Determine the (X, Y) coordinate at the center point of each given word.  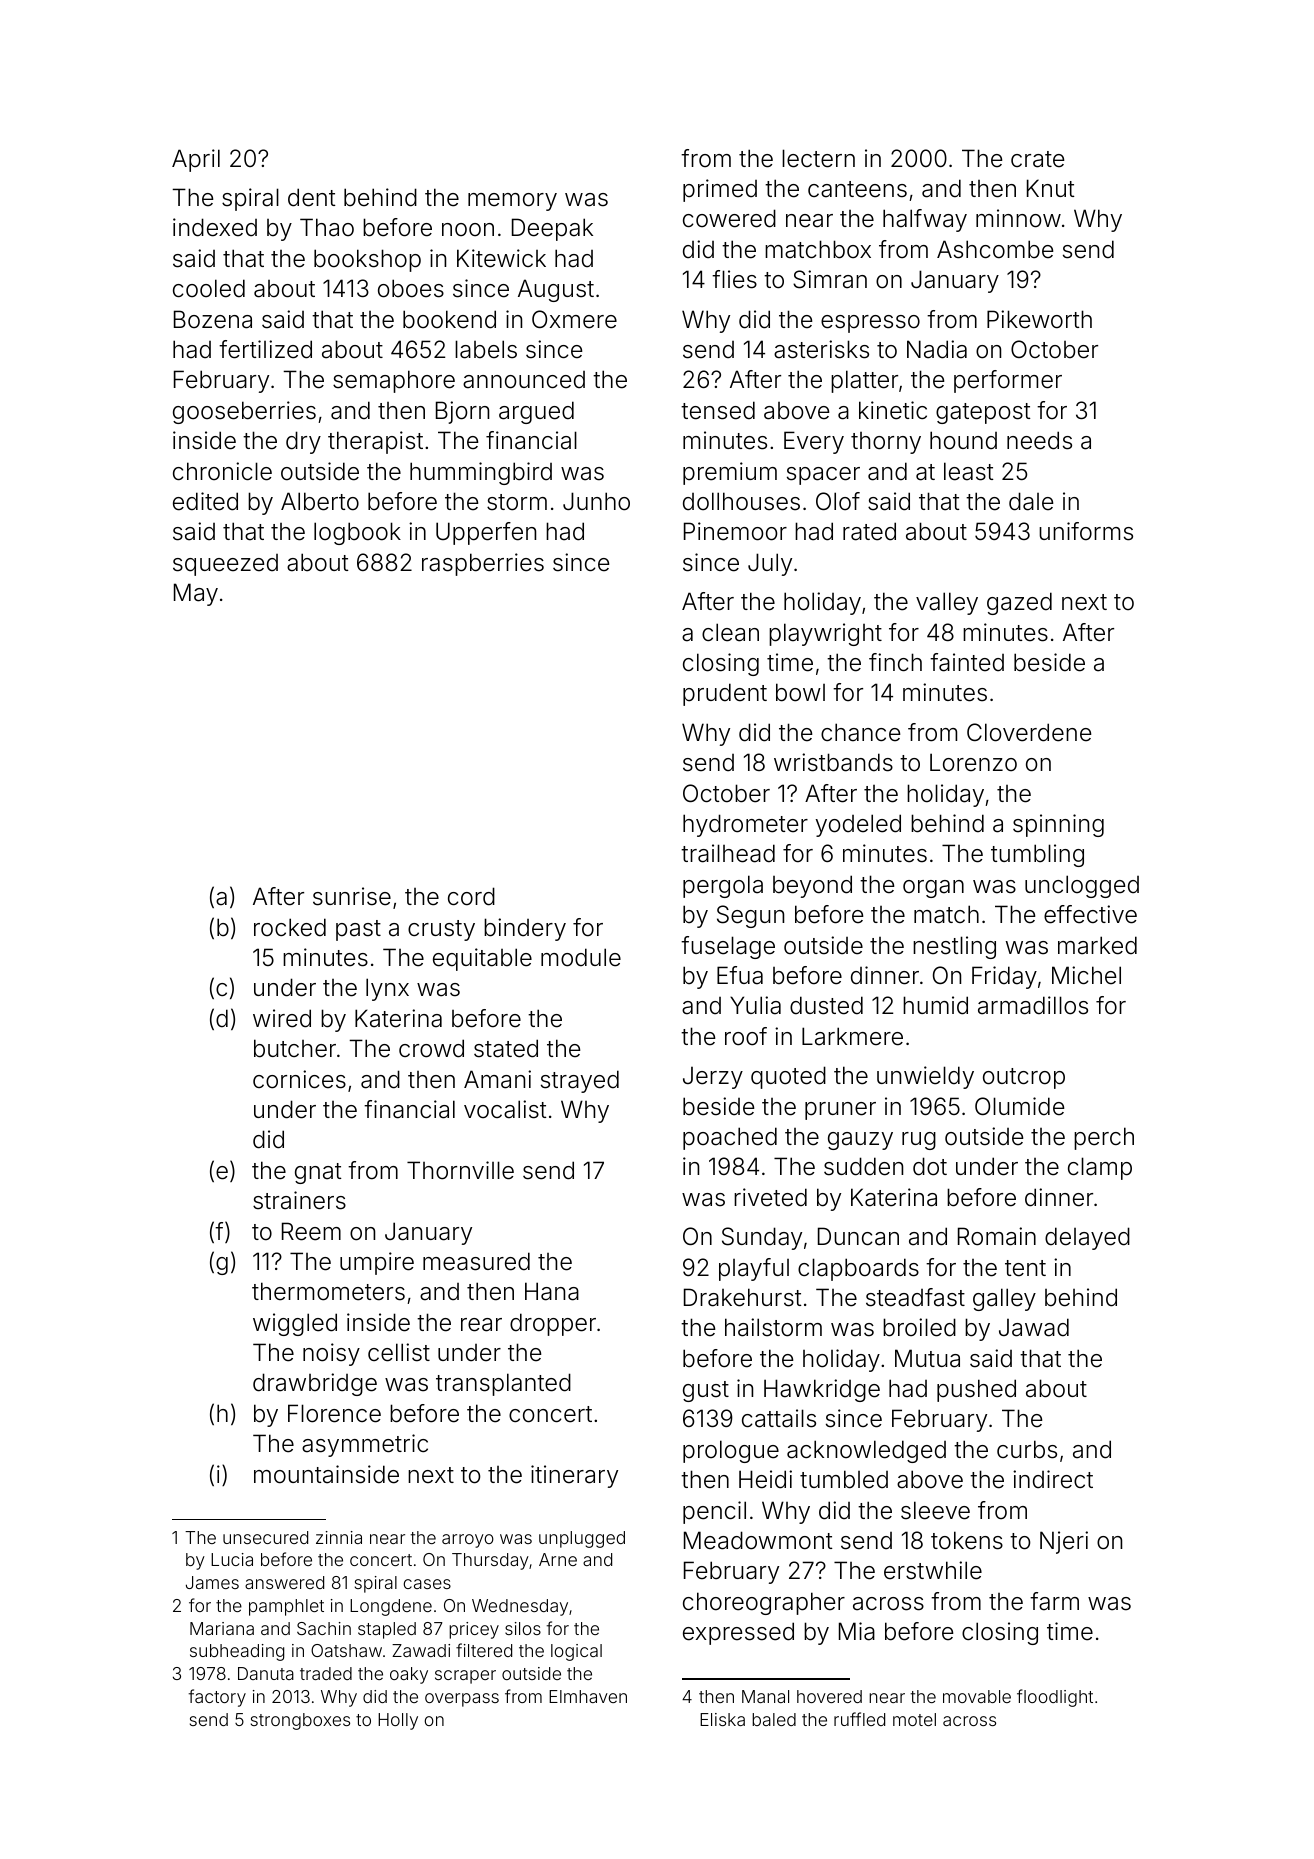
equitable (482, 959)
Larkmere (852, 1036)
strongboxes (300, 1721)
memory (512, 202)
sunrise (352, 896)
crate (1037, 159)
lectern (818, 158)
